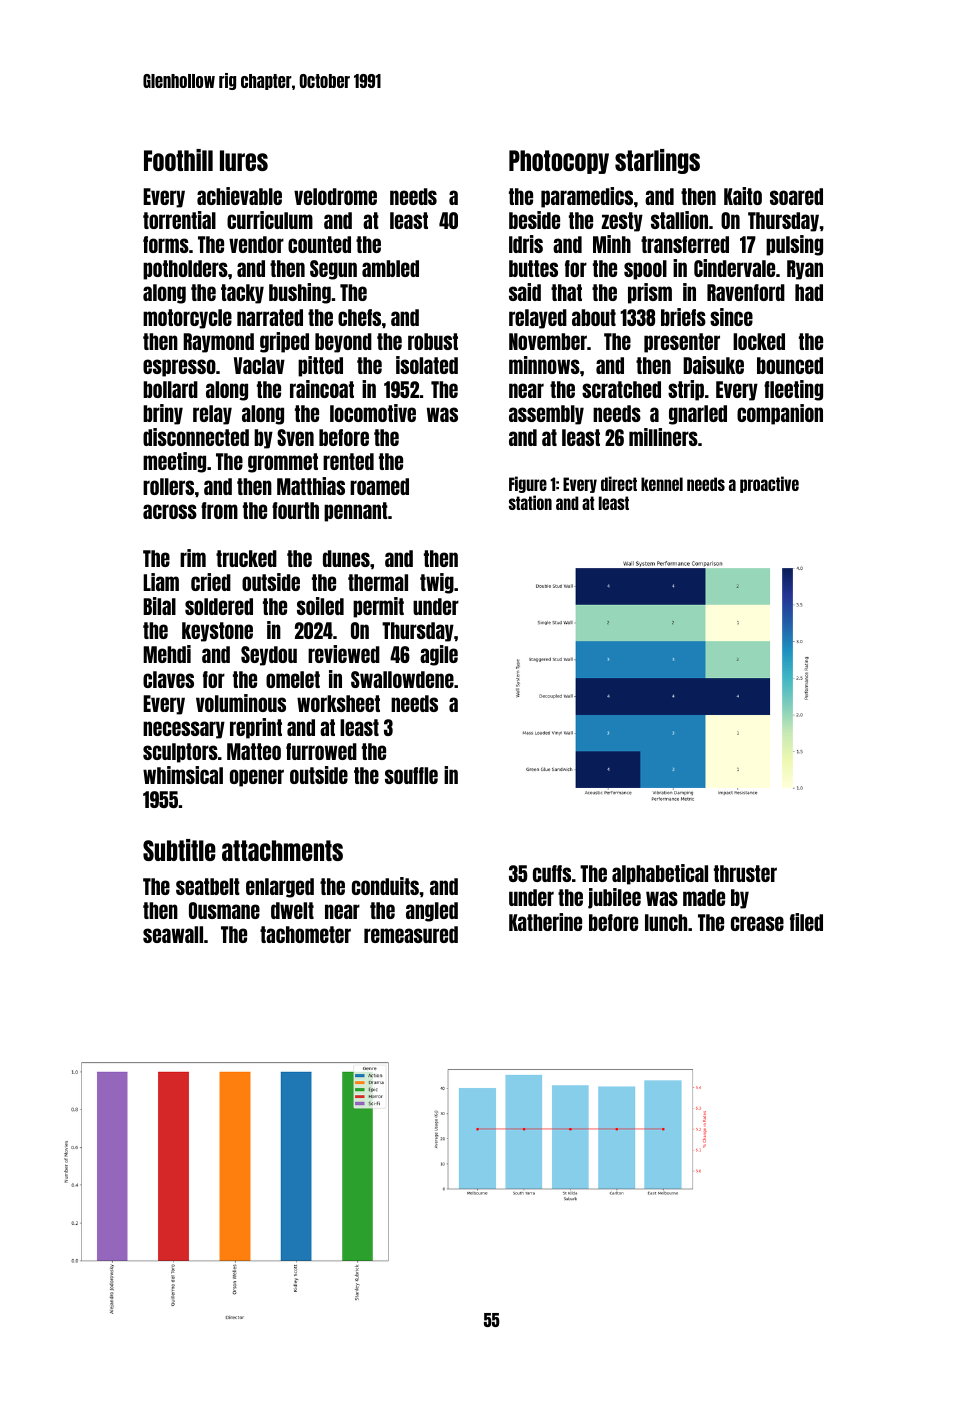 The width and height of the screenshot is (967, 1401). Describe the element at coordinates (187, 319) in the screenshot. I see `motorcycle` at that location.
